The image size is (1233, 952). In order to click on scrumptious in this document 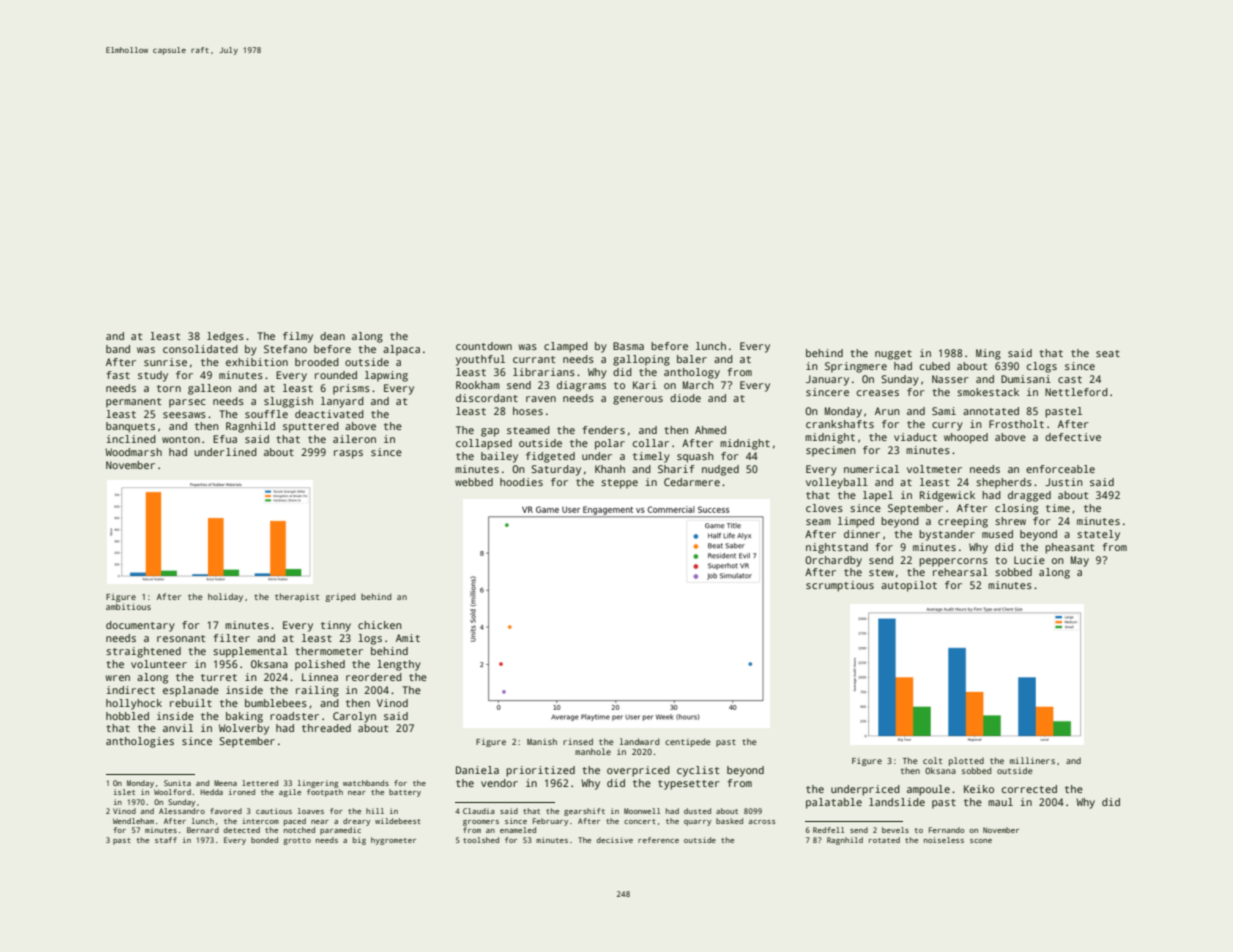, I will do `click(840, 586)`.
